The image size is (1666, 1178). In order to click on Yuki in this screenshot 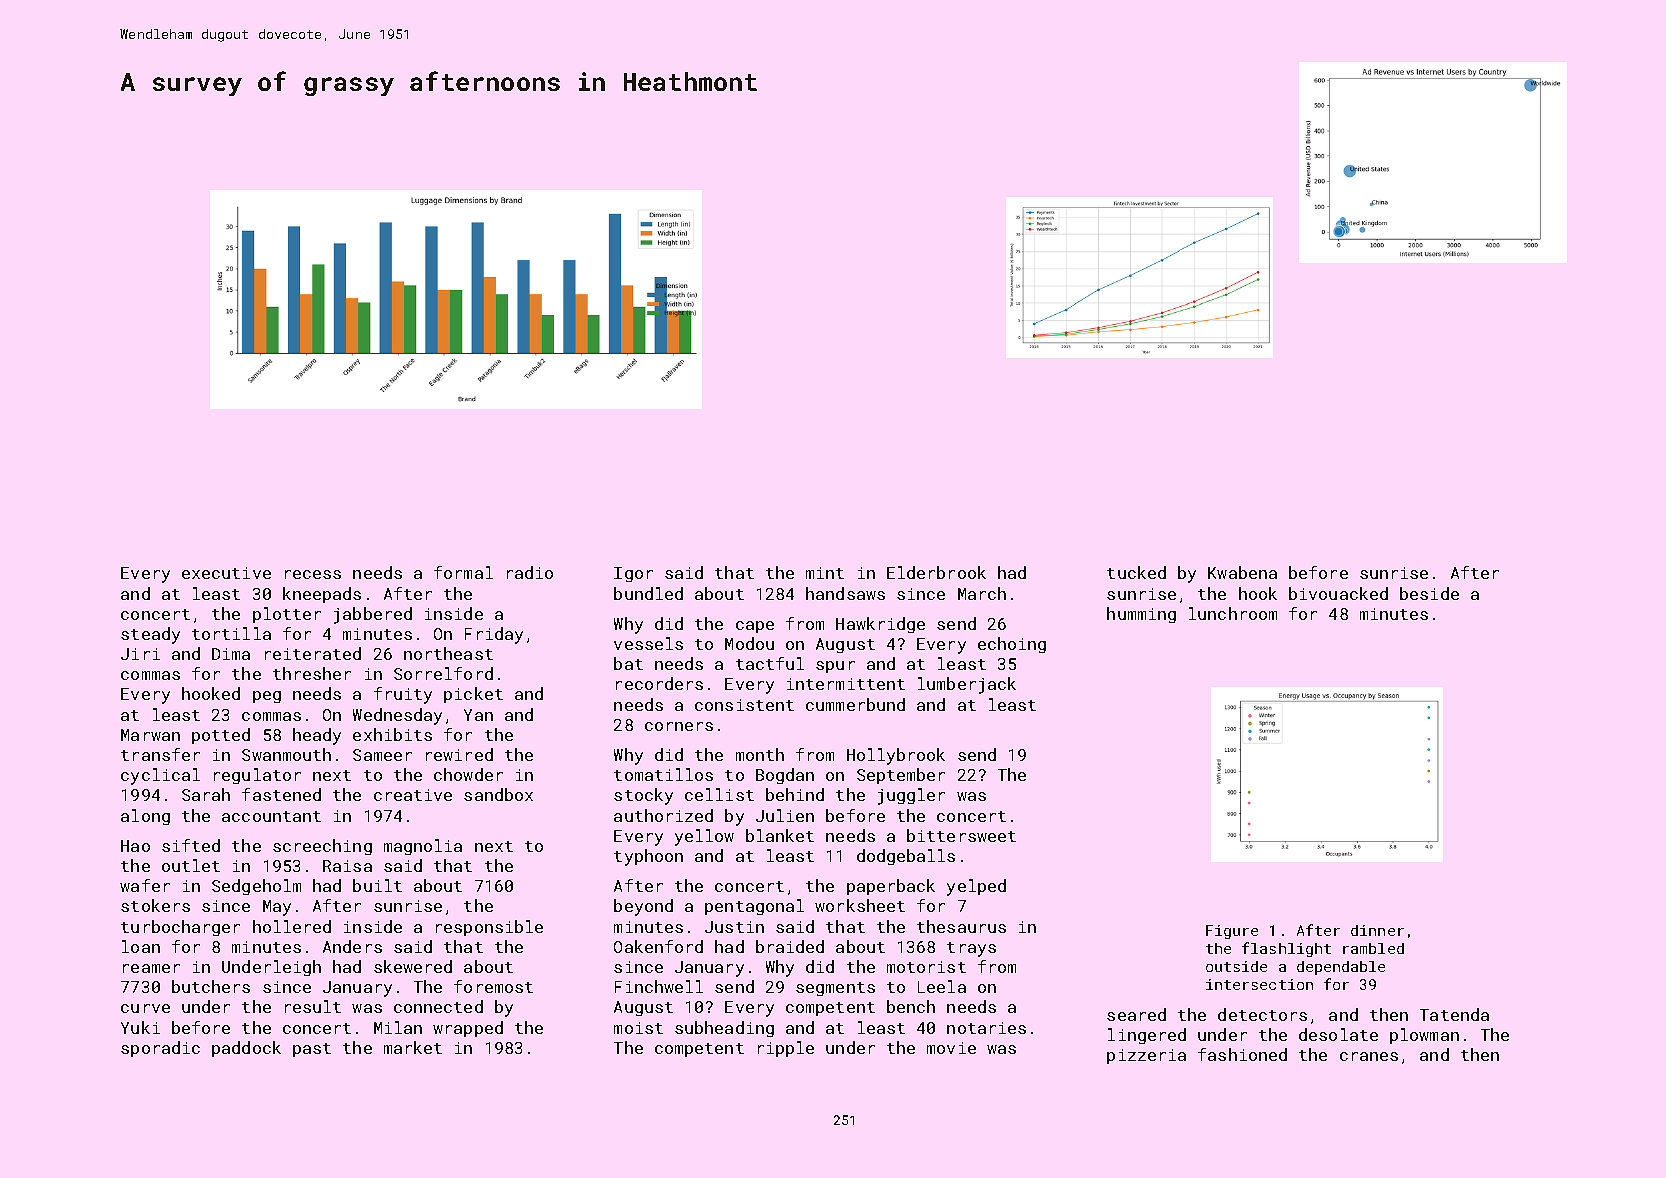, I will do `click(140, 1027)`.
